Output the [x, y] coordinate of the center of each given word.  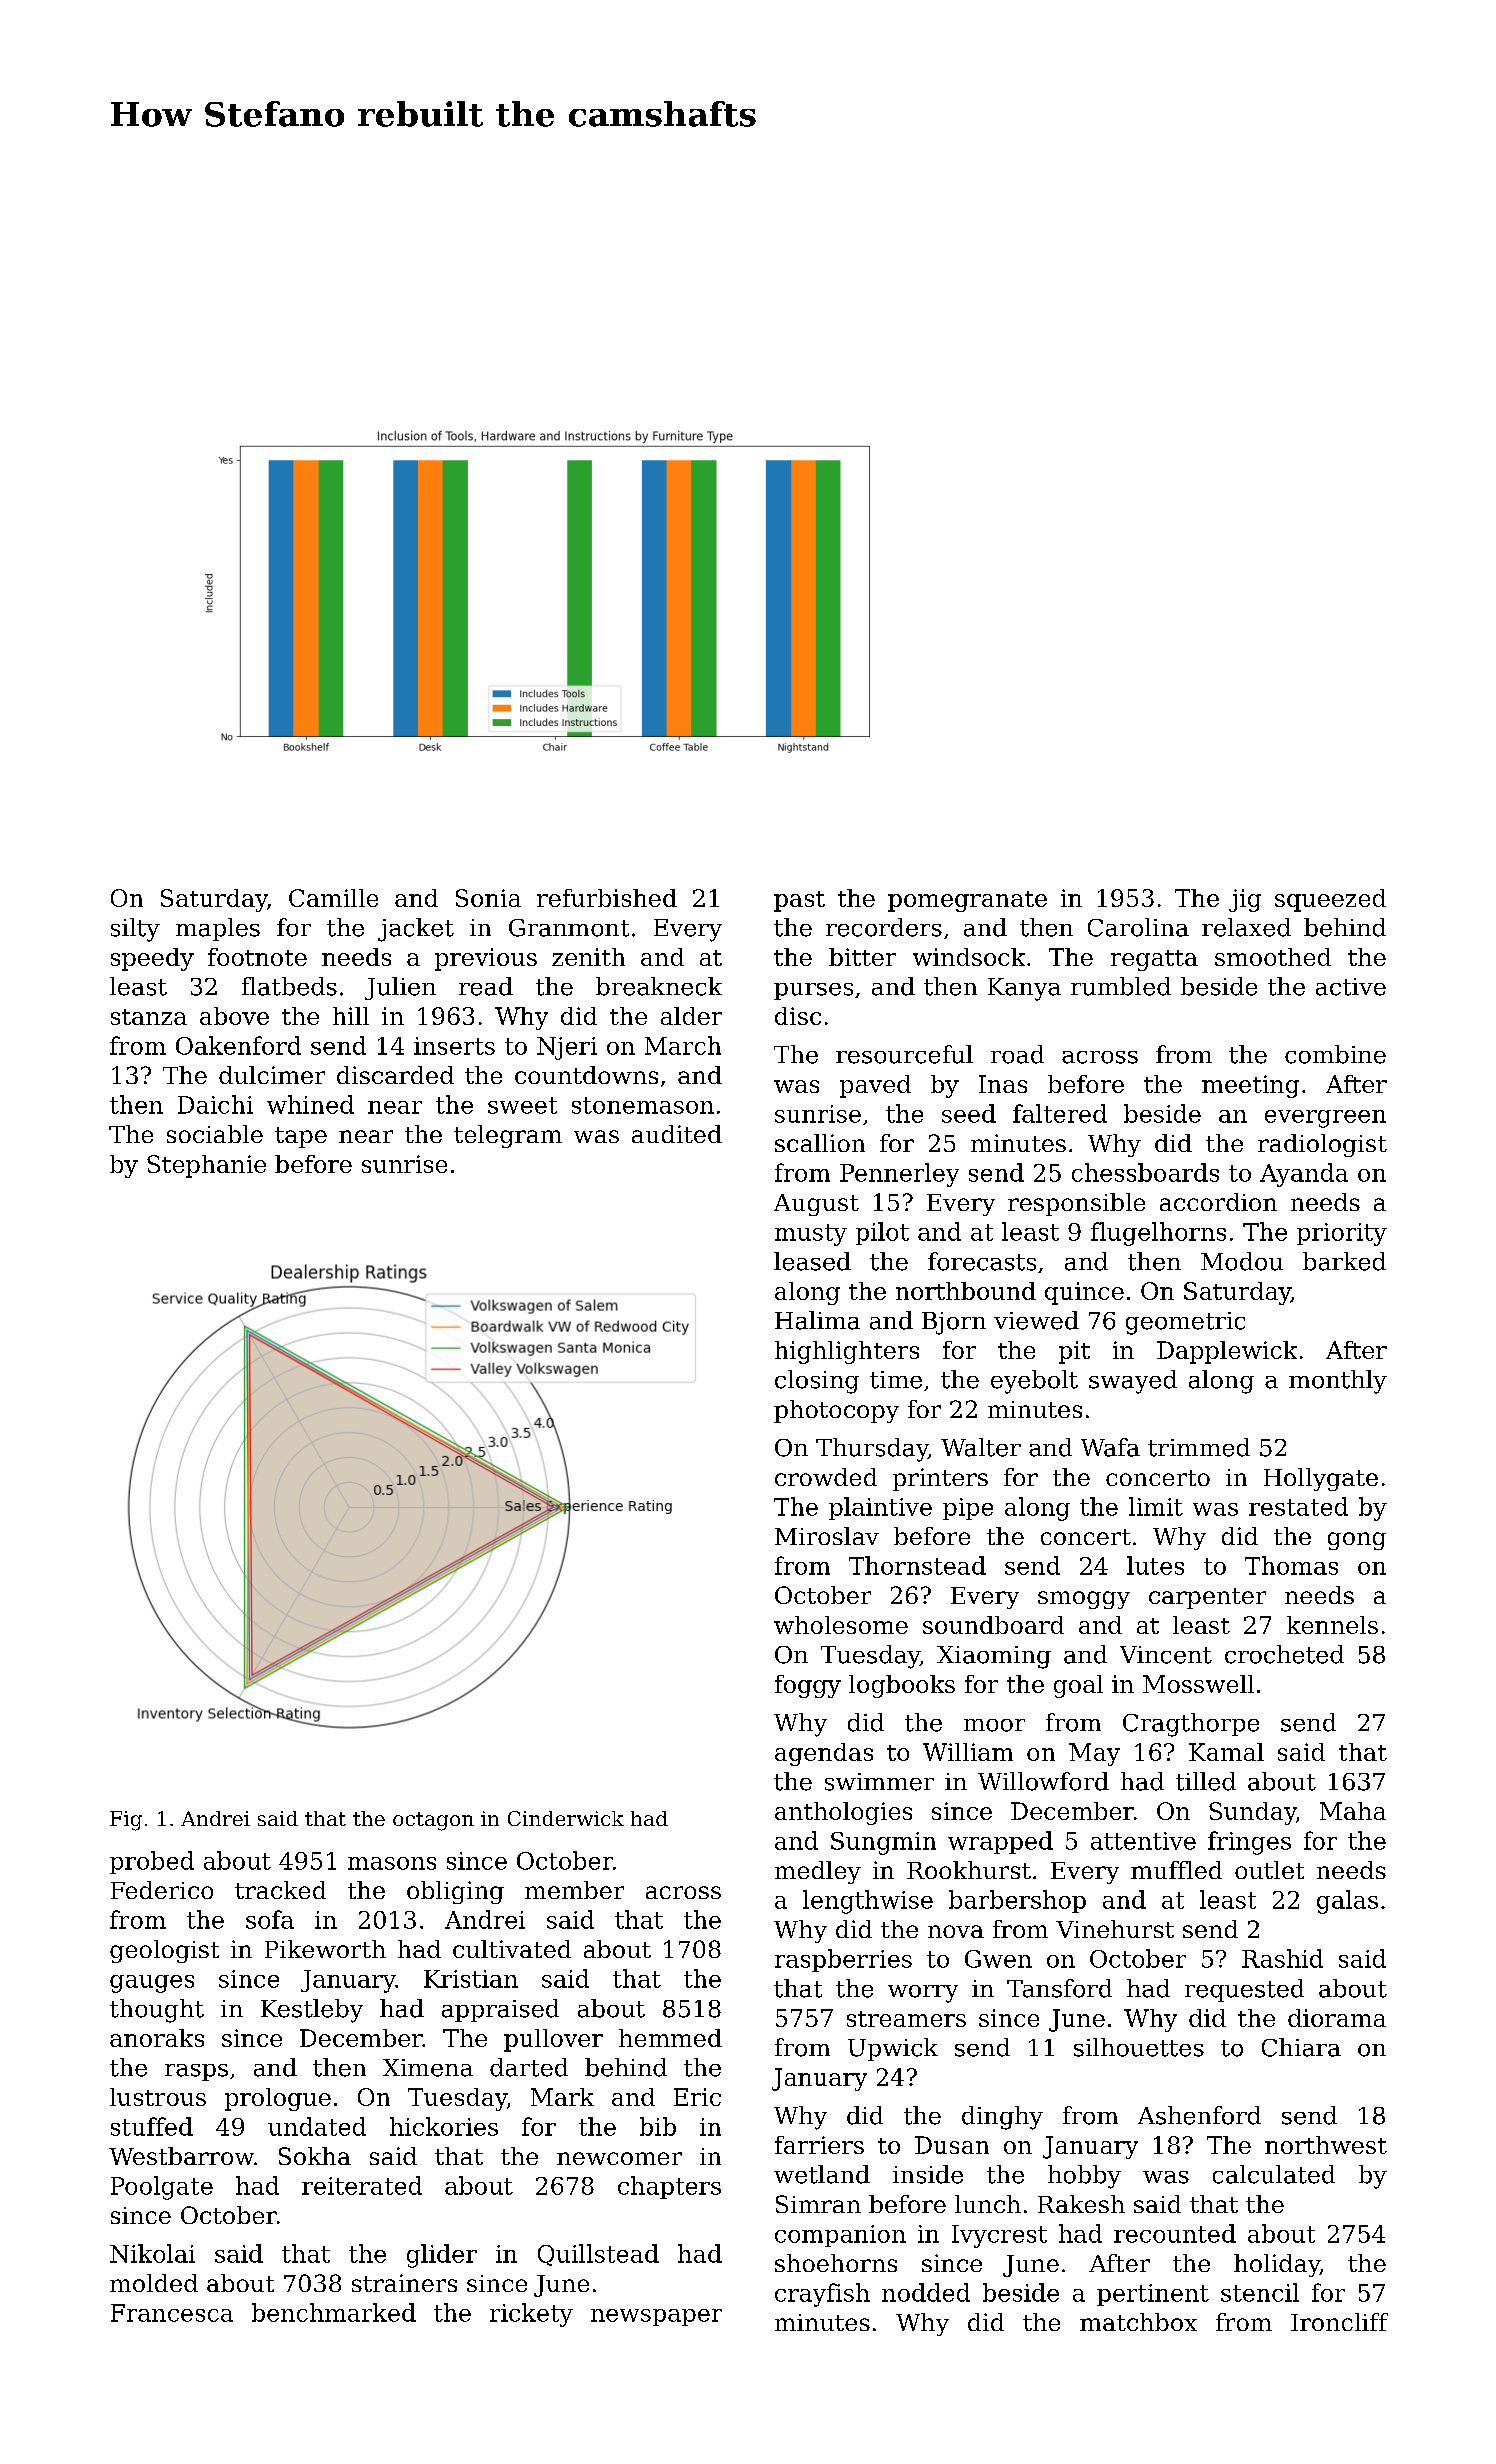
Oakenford [238, 1045]
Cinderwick [566, 1818]
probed [152, 1862]
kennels [1332, 1625]
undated [317, 2126]
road [1017, 1054]
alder [691, 1016]
